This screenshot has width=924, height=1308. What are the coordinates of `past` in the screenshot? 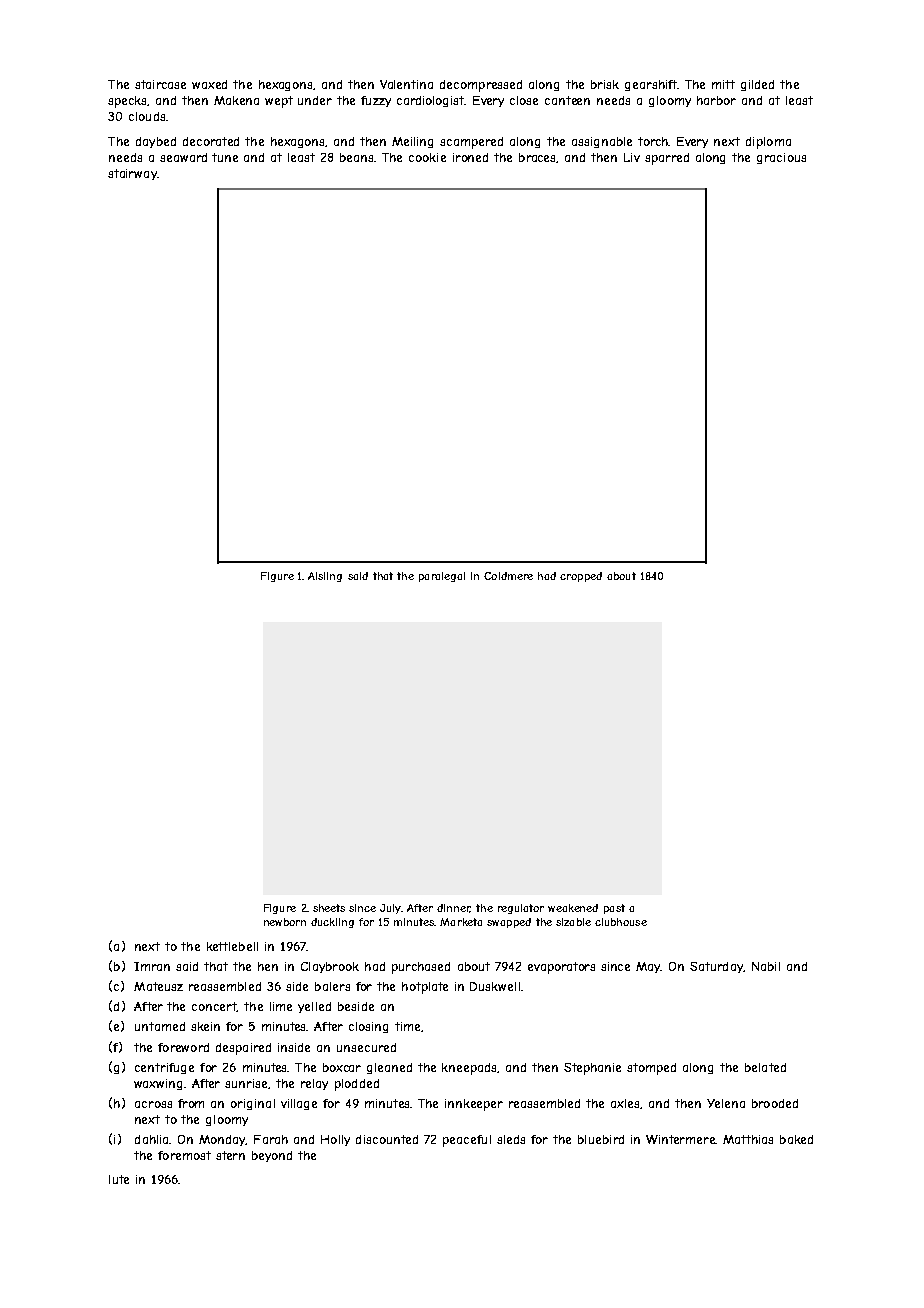 It's located at (614, 909).
